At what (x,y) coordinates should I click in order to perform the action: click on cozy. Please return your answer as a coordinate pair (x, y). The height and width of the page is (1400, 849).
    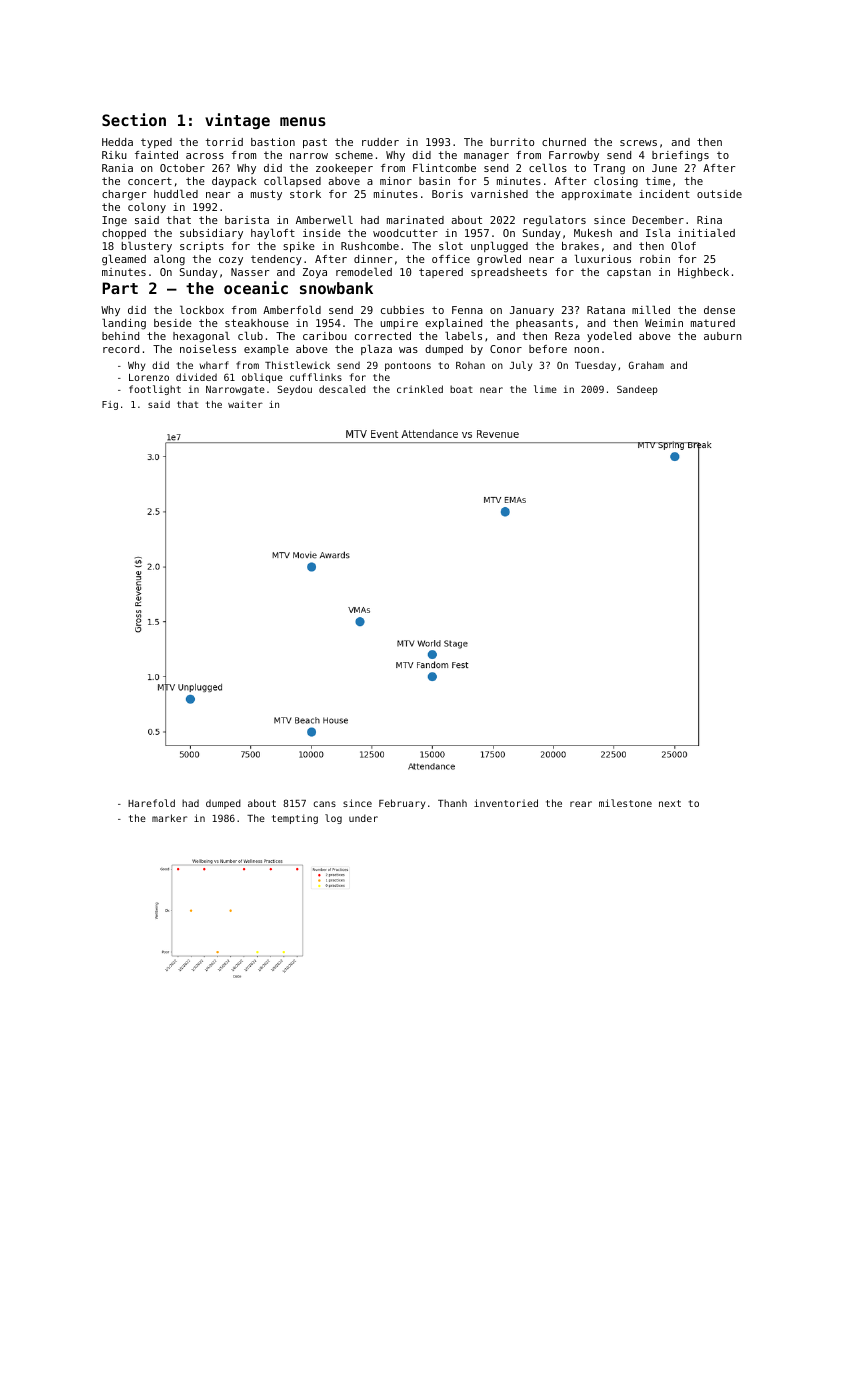
    Looking at the image, I should click on (231, 261).
